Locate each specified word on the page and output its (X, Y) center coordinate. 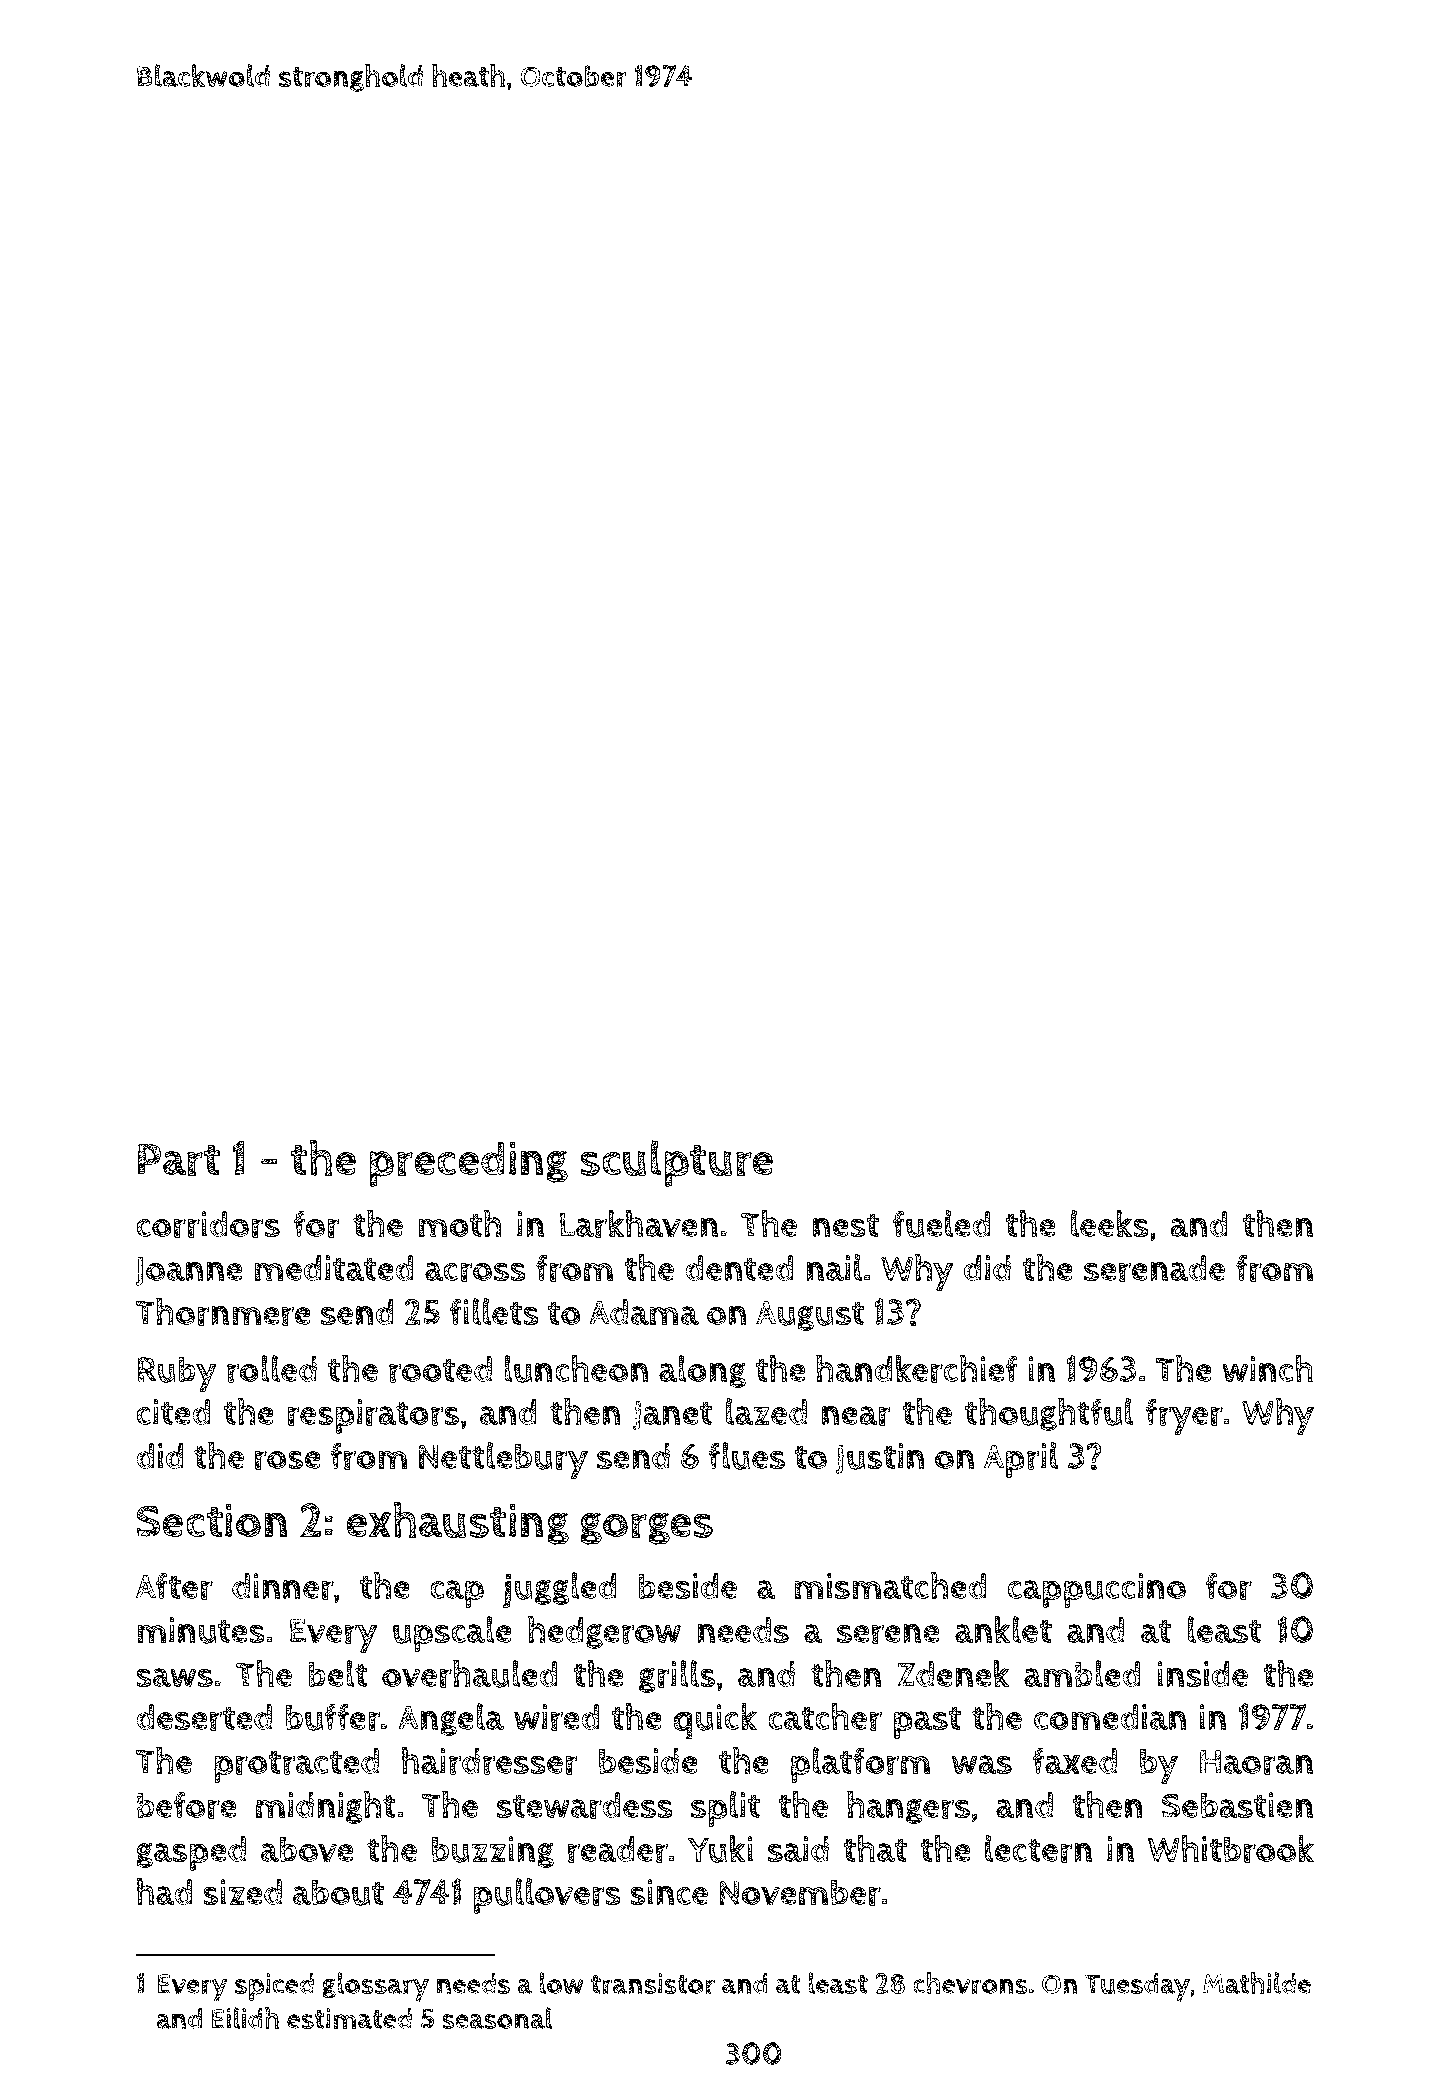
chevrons (970, 1983)
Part (179, 1160)
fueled (941, 1224)
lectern (1038, 1849)
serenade (1154, 1268)
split (725, 1809)
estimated (349, 2018)
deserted (204, 1717)
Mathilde (1257, 1983)
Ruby (177, 1374)
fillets (494, 1312)
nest (846, 1225)
